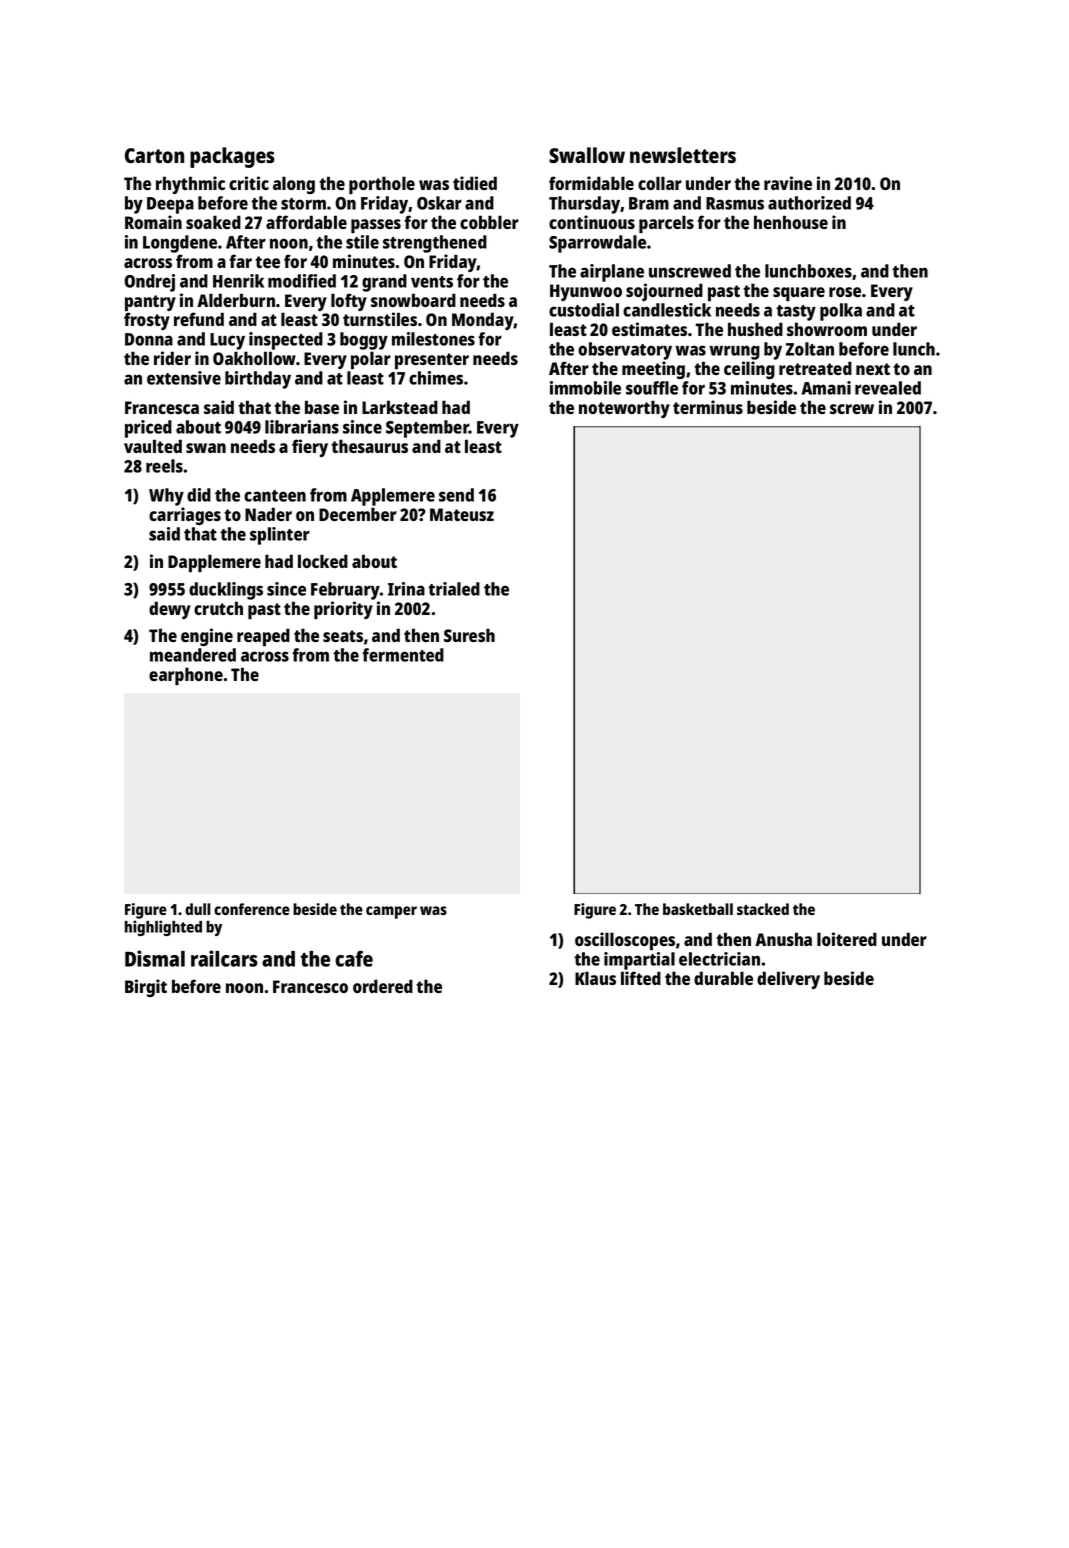  I want to click on inspected, so click(286, 341).
